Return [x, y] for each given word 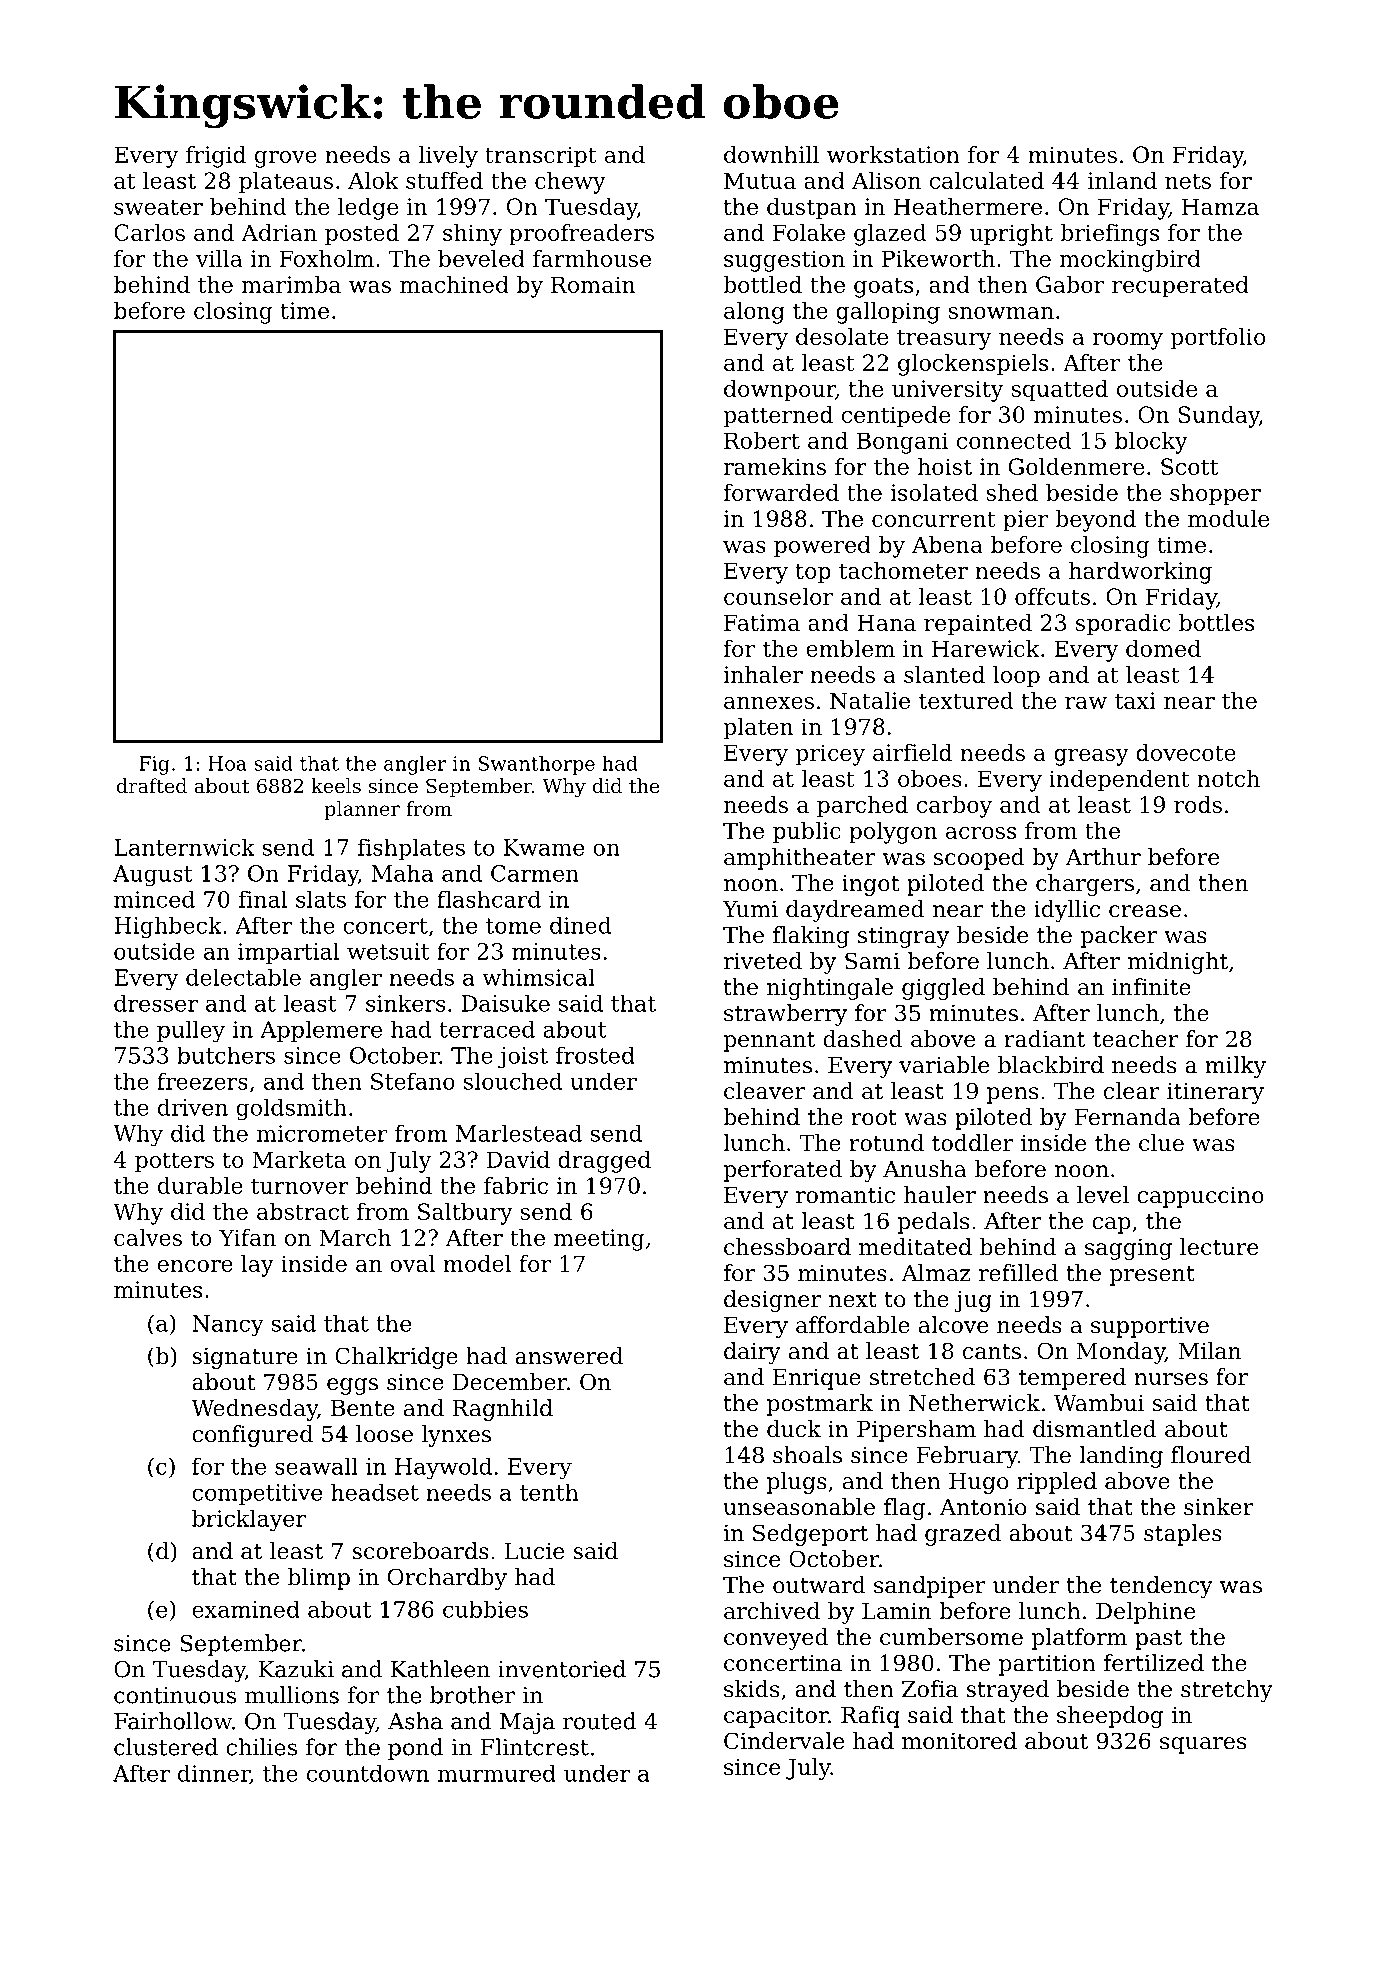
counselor [778, 596]
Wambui [1099, 1403]
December [510, 1382]
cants [992, 1352]
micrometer [322, 1133]
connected [1014, 440]
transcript [541, 157]
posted [362, 235]
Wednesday [254, 1410]
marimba [291, 284]
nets [1188, 181]
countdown [368, 1773]
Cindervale [784, 1741]
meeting [599, 1240]
